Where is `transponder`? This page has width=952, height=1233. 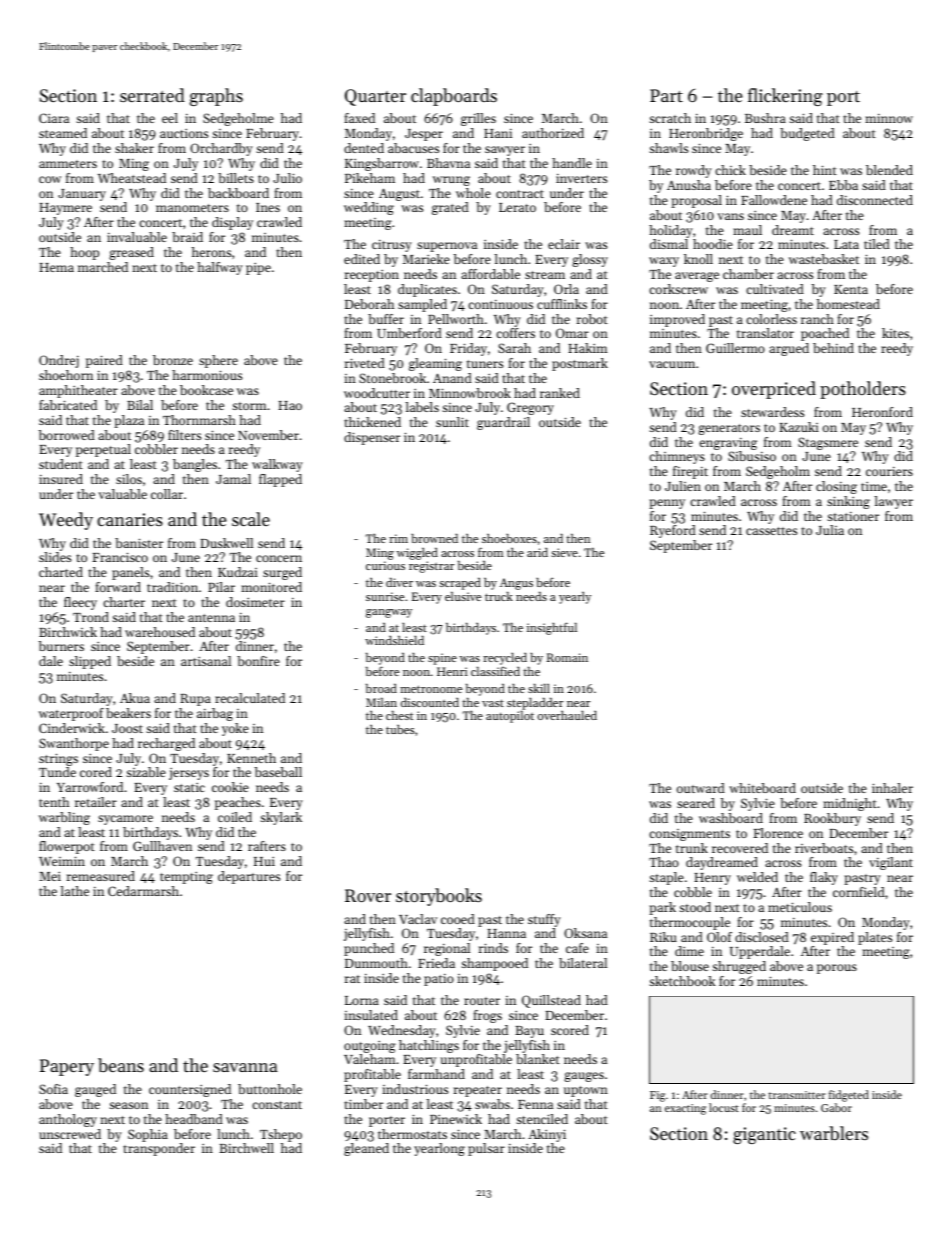
transponder is located at coordinates (159, 1149).
